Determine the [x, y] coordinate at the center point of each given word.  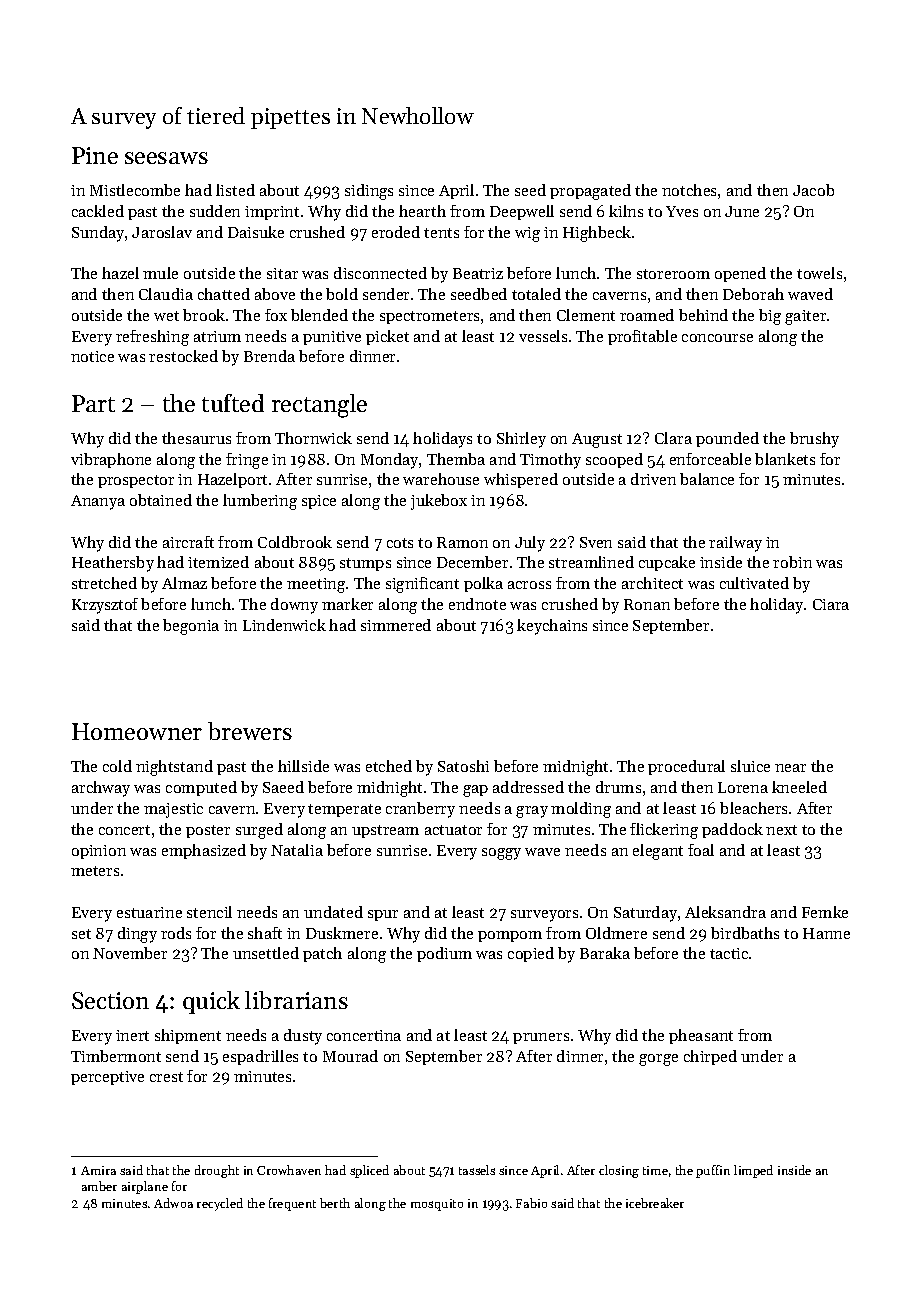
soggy [501, 854]
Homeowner [137, 731]
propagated [590, 192]
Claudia [166, 294]
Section [110, 1000]
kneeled [799, 787]
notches [689, 190]
